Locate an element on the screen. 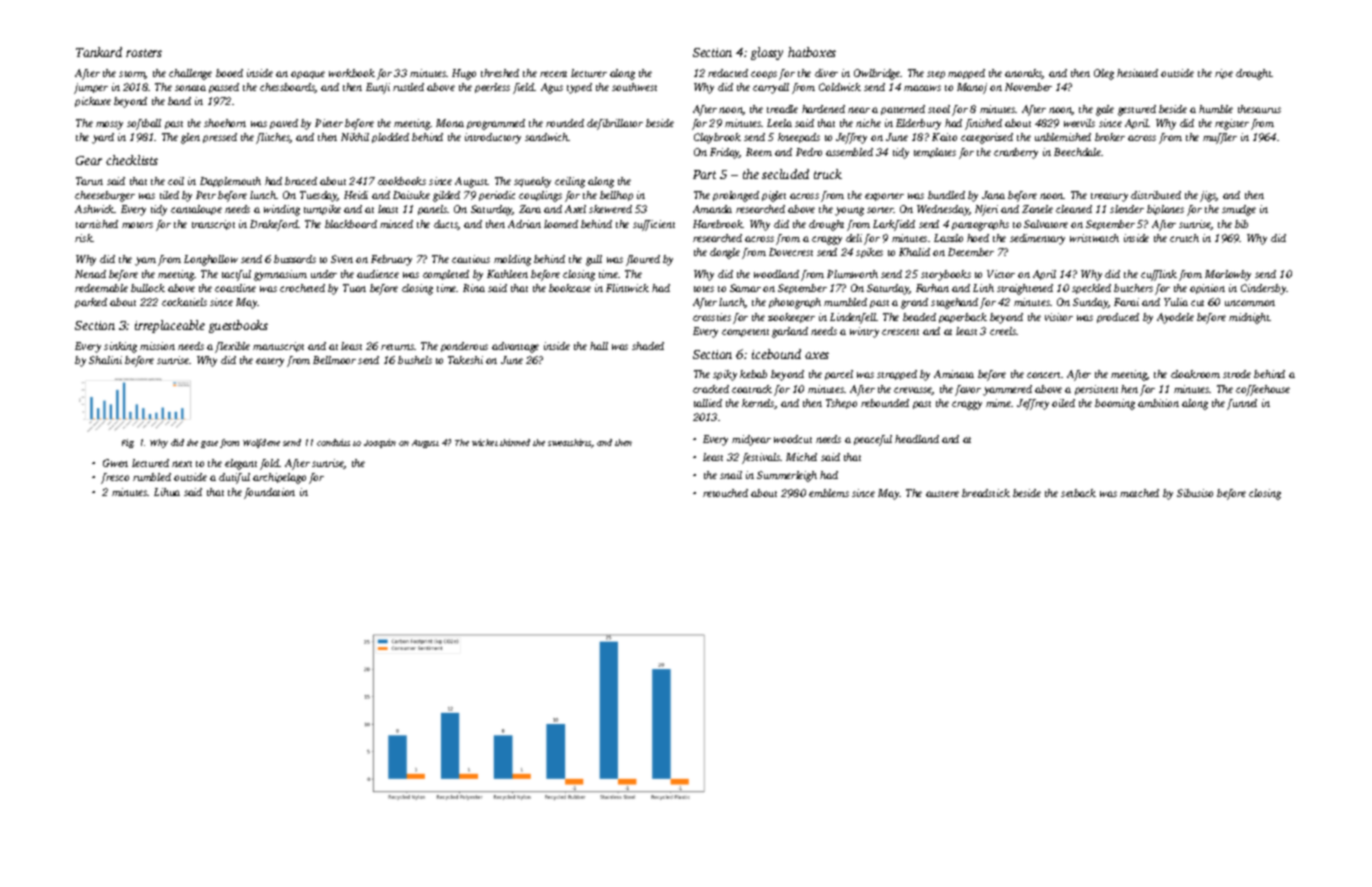 The width and height of the screenshot is (1372, 887). Lihua is located at coordinates (167, 492).
